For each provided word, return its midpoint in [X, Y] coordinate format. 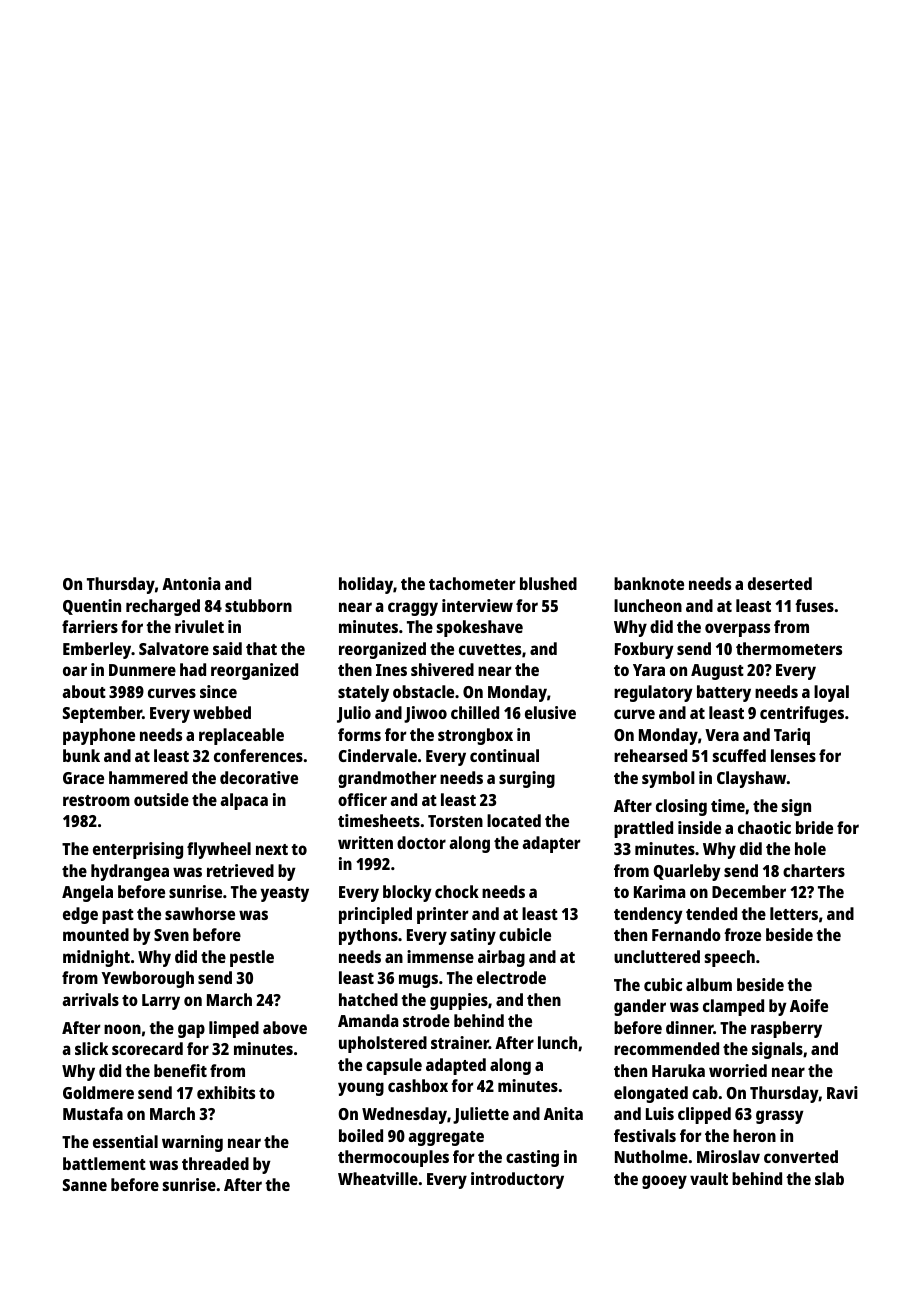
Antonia [191, 583]
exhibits [226, 1092]
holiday [366, 585]
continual [504, 755]
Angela [87, 893]
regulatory [653, 693]
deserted [780, 583]
